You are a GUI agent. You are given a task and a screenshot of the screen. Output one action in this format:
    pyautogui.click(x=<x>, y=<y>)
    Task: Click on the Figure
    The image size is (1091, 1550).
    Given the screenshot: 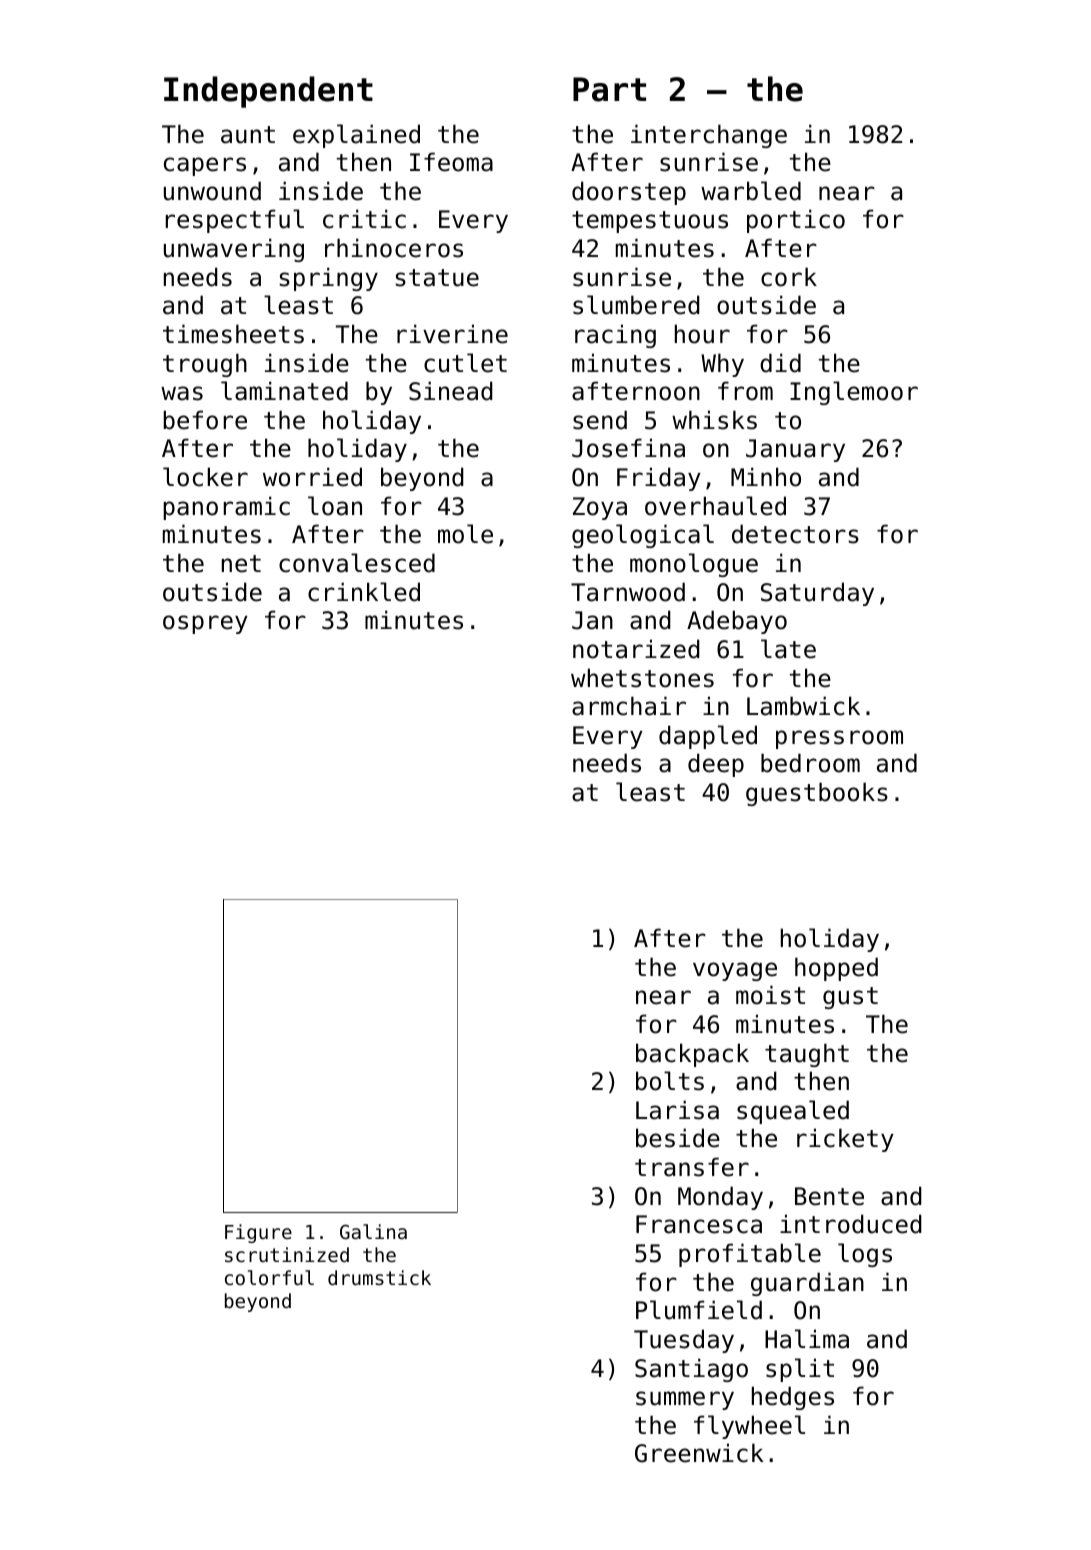 What is the action you would take?
    pyautogui.click(x=258, y=1233)
